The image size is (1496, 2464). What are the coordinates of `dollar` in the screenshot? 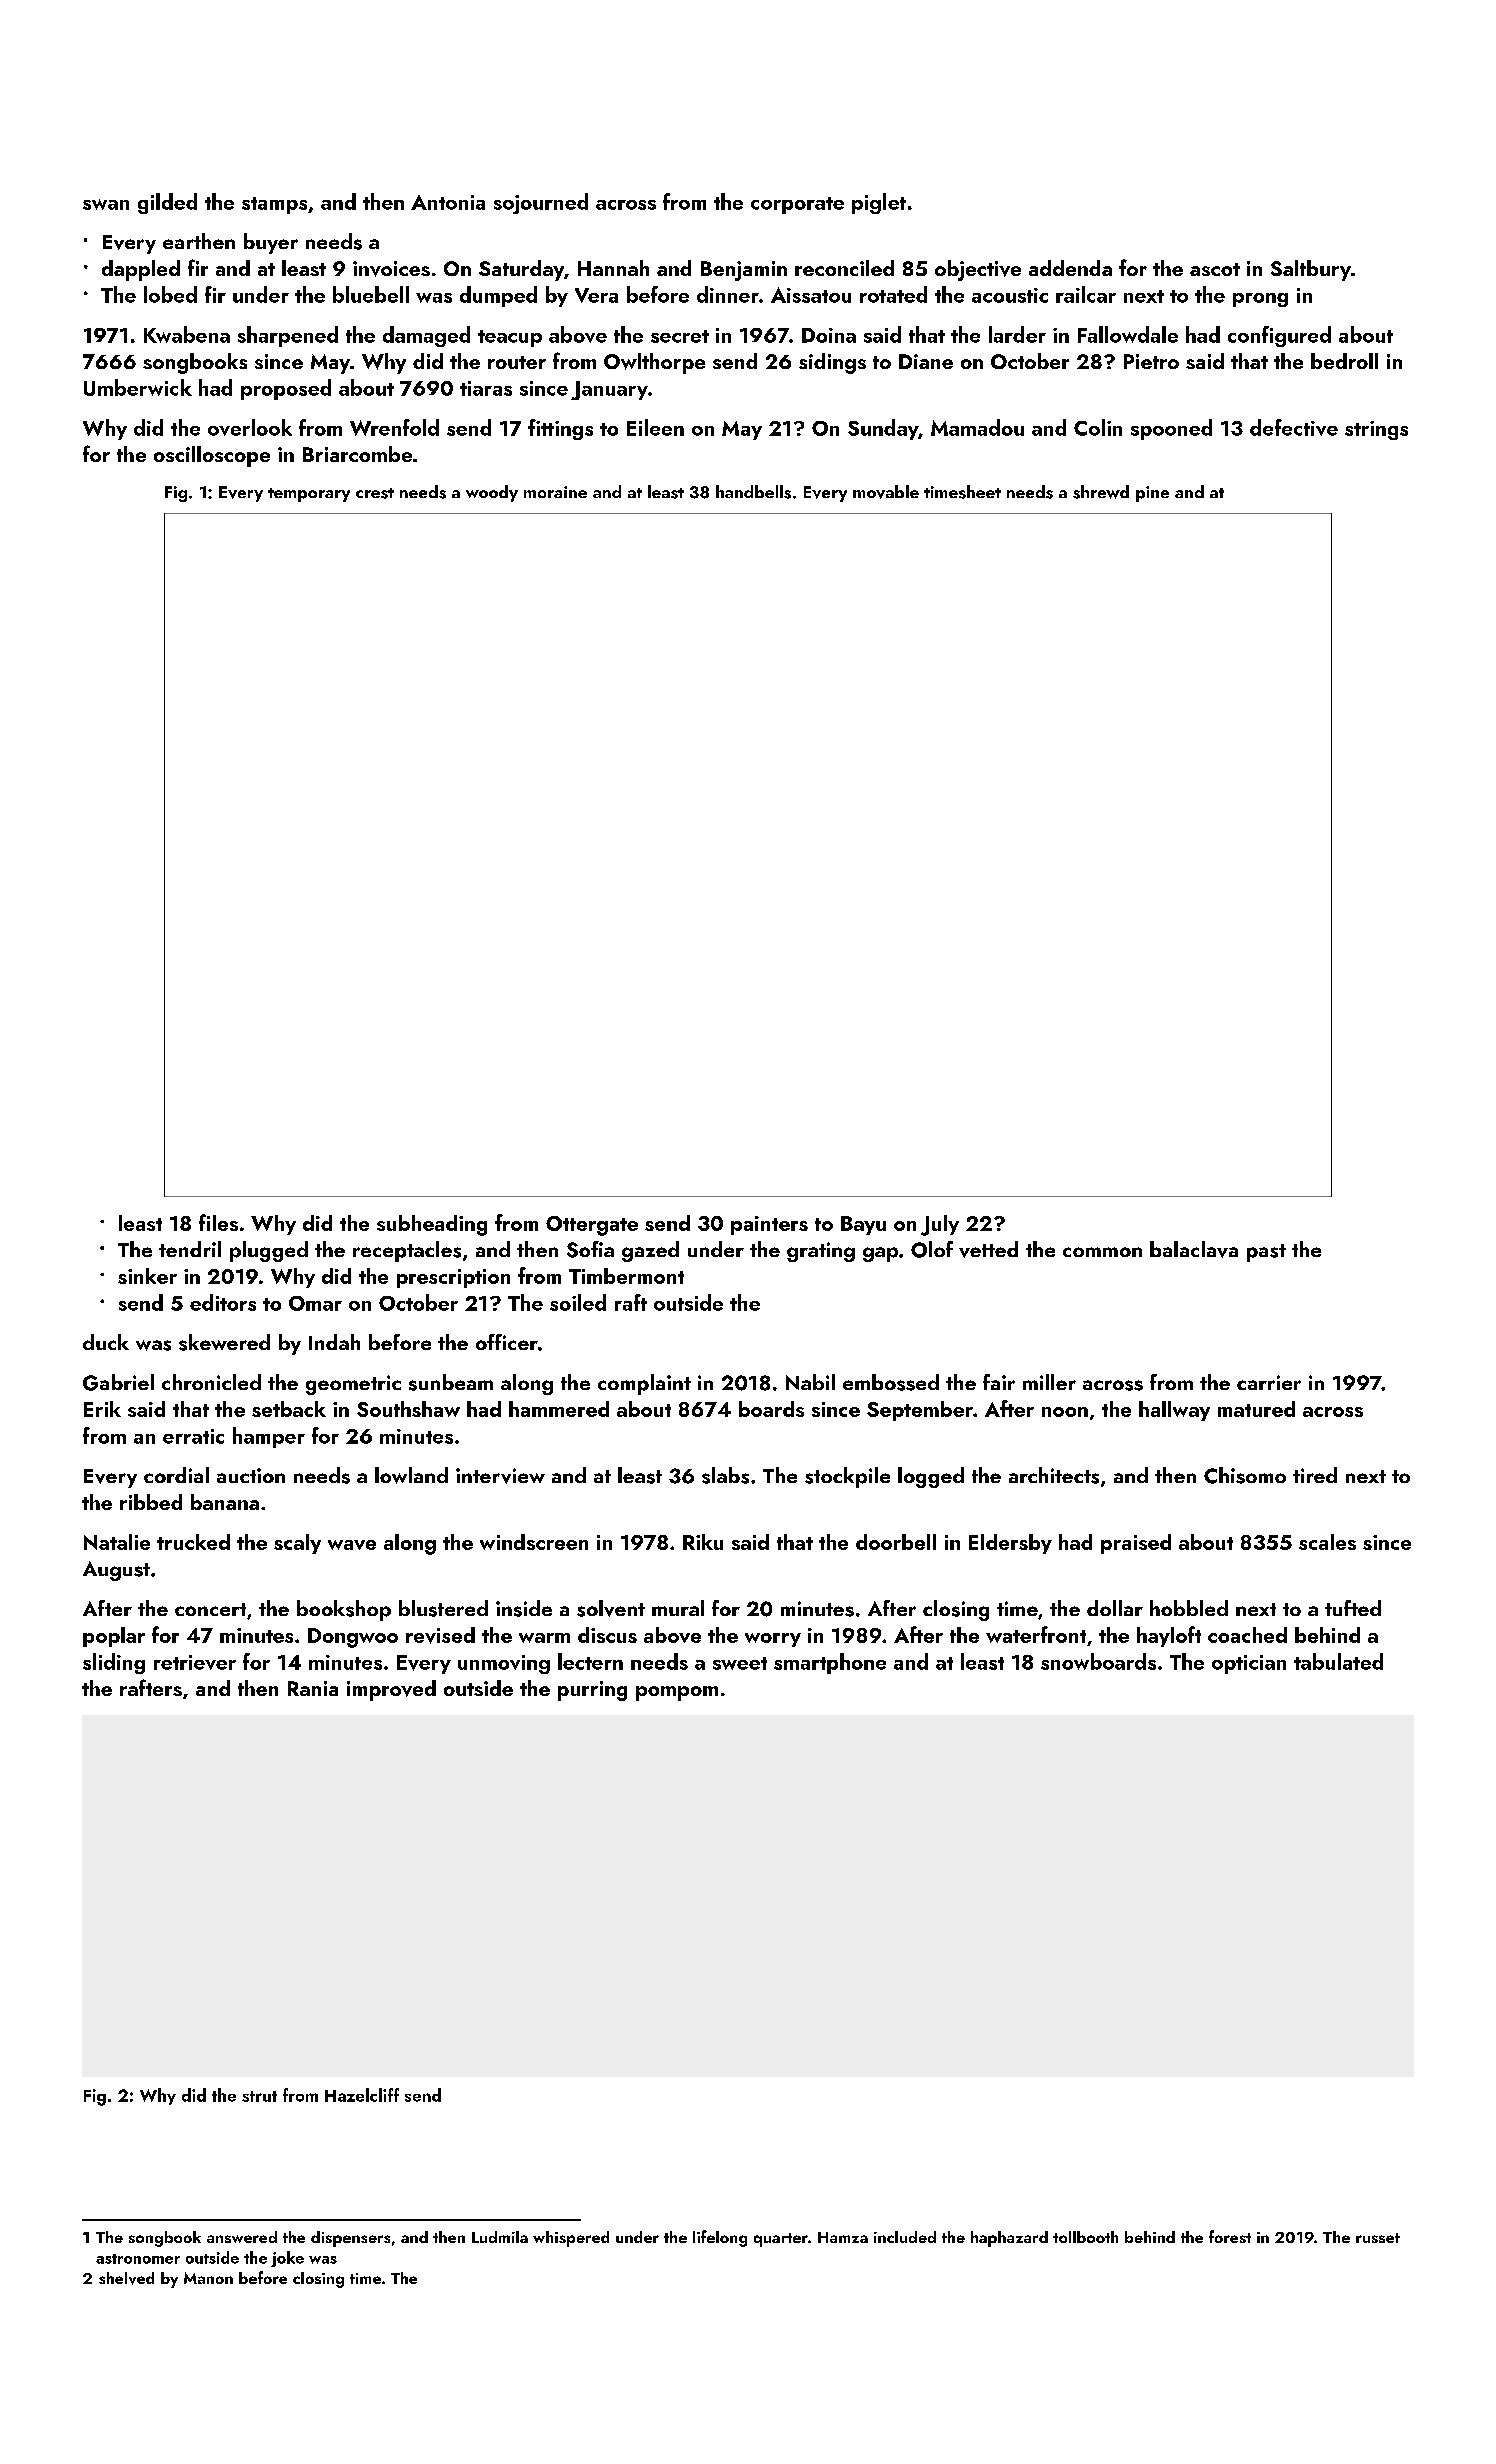 It's located at (1115, 1608).
